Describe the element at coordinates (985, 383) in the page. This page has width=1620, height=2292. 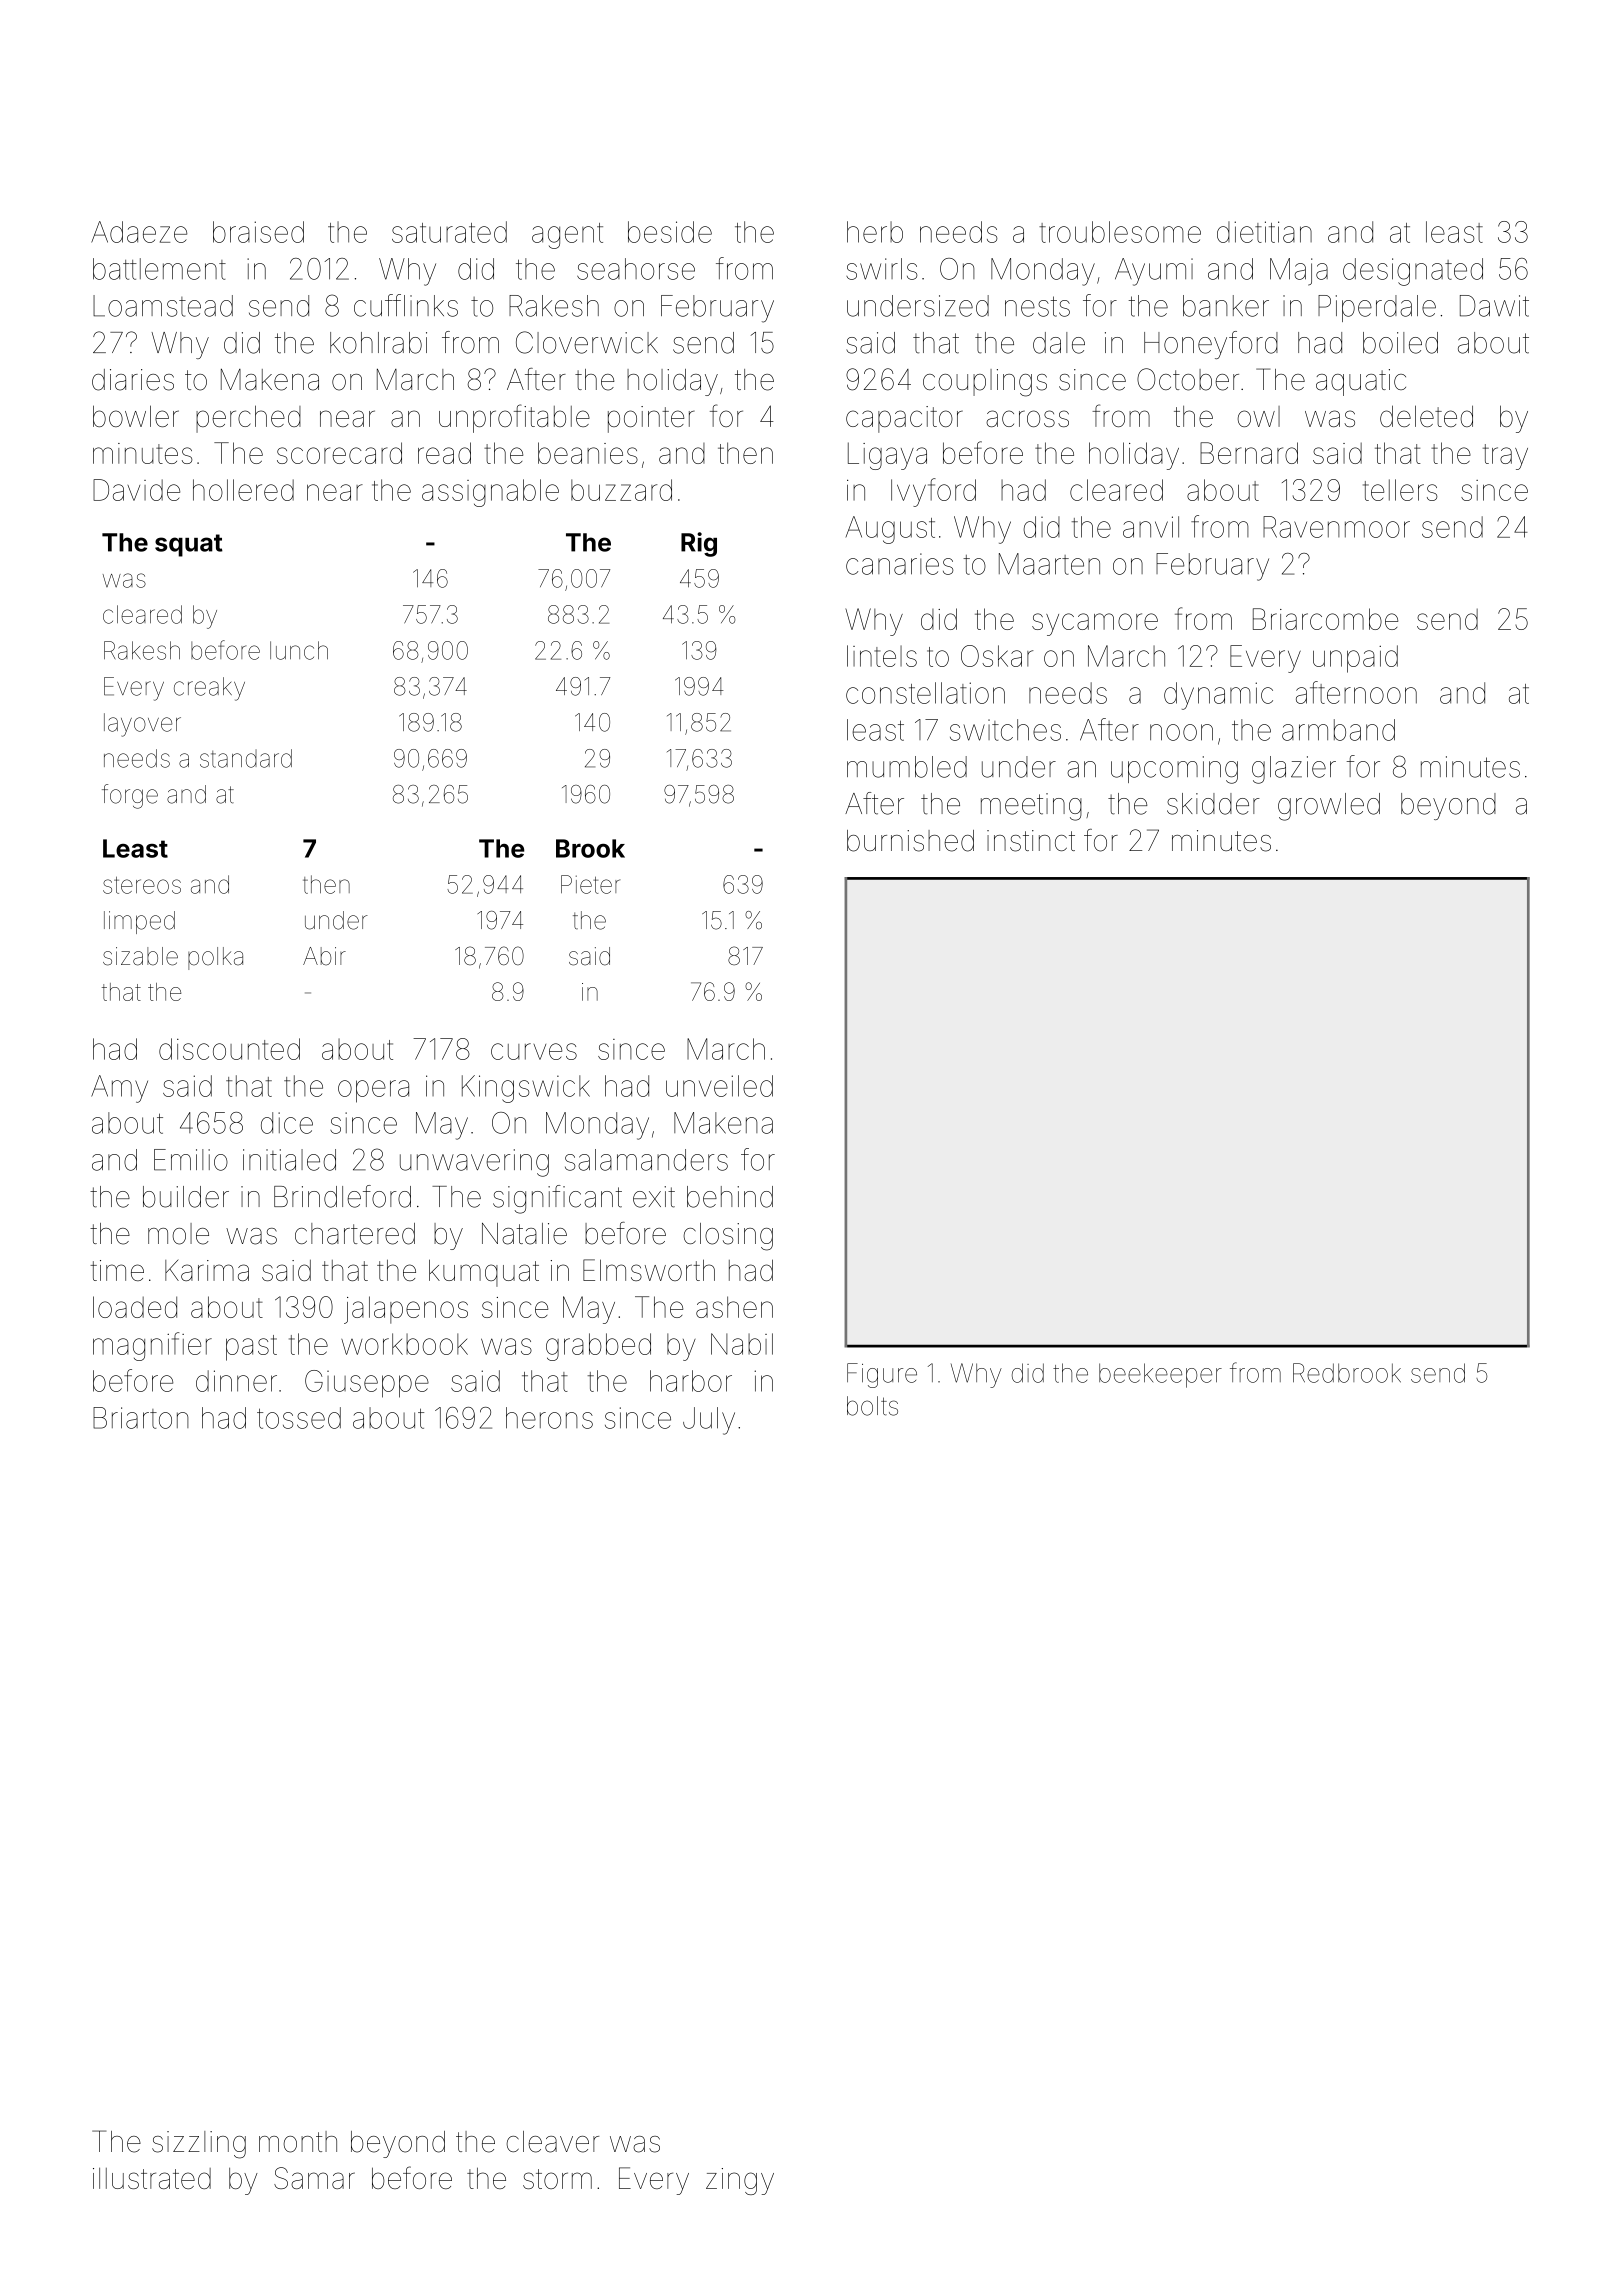
I see `couplings` at that location.
